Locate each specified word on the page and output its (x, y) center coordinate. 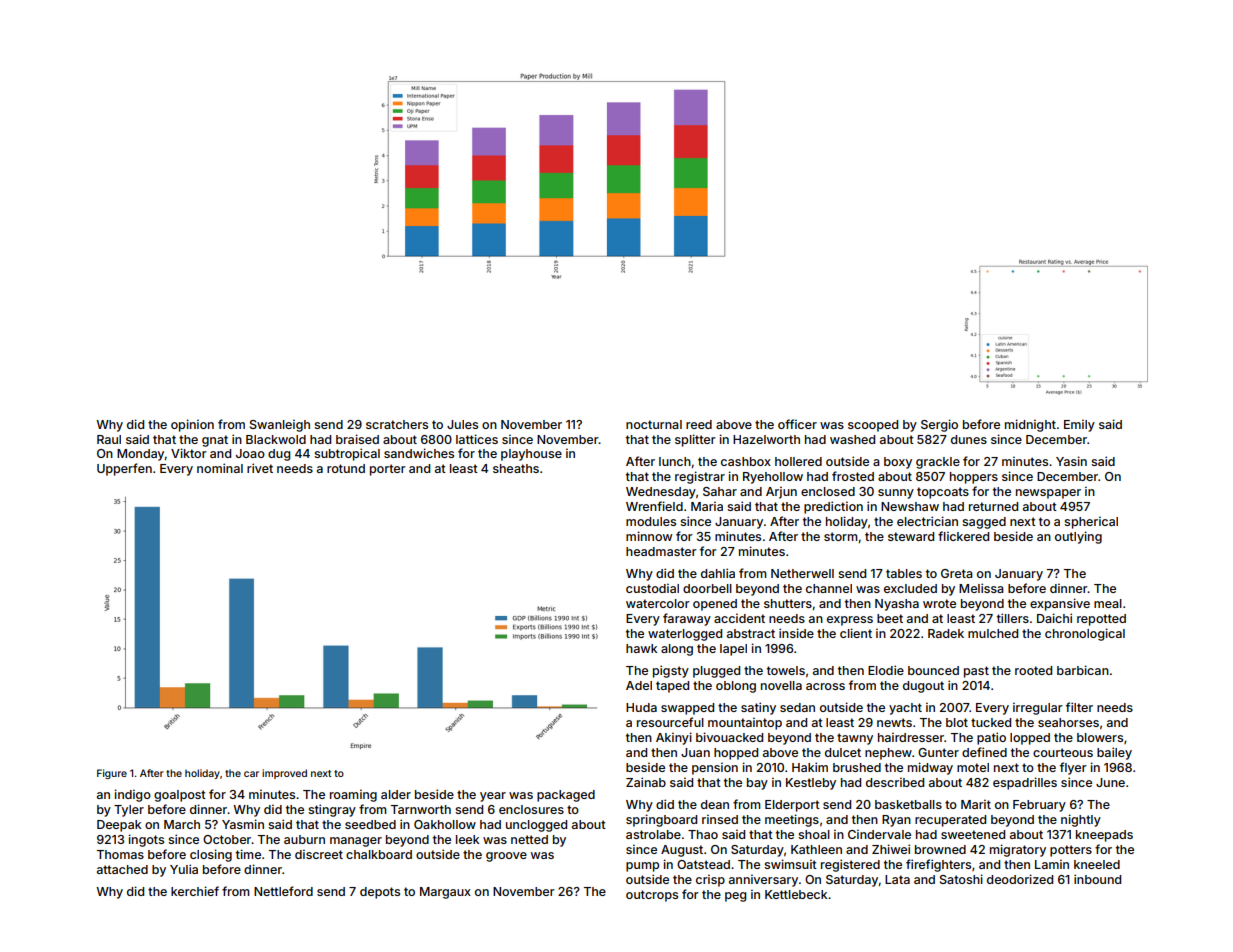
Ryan (896, 821)
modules (651, 521)
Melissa (981, 588)
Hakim (810, 767)
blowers (1100, 737)
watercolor (658, 603)
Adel (639, 685)
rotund (346, 468)
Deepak (119, 826)
